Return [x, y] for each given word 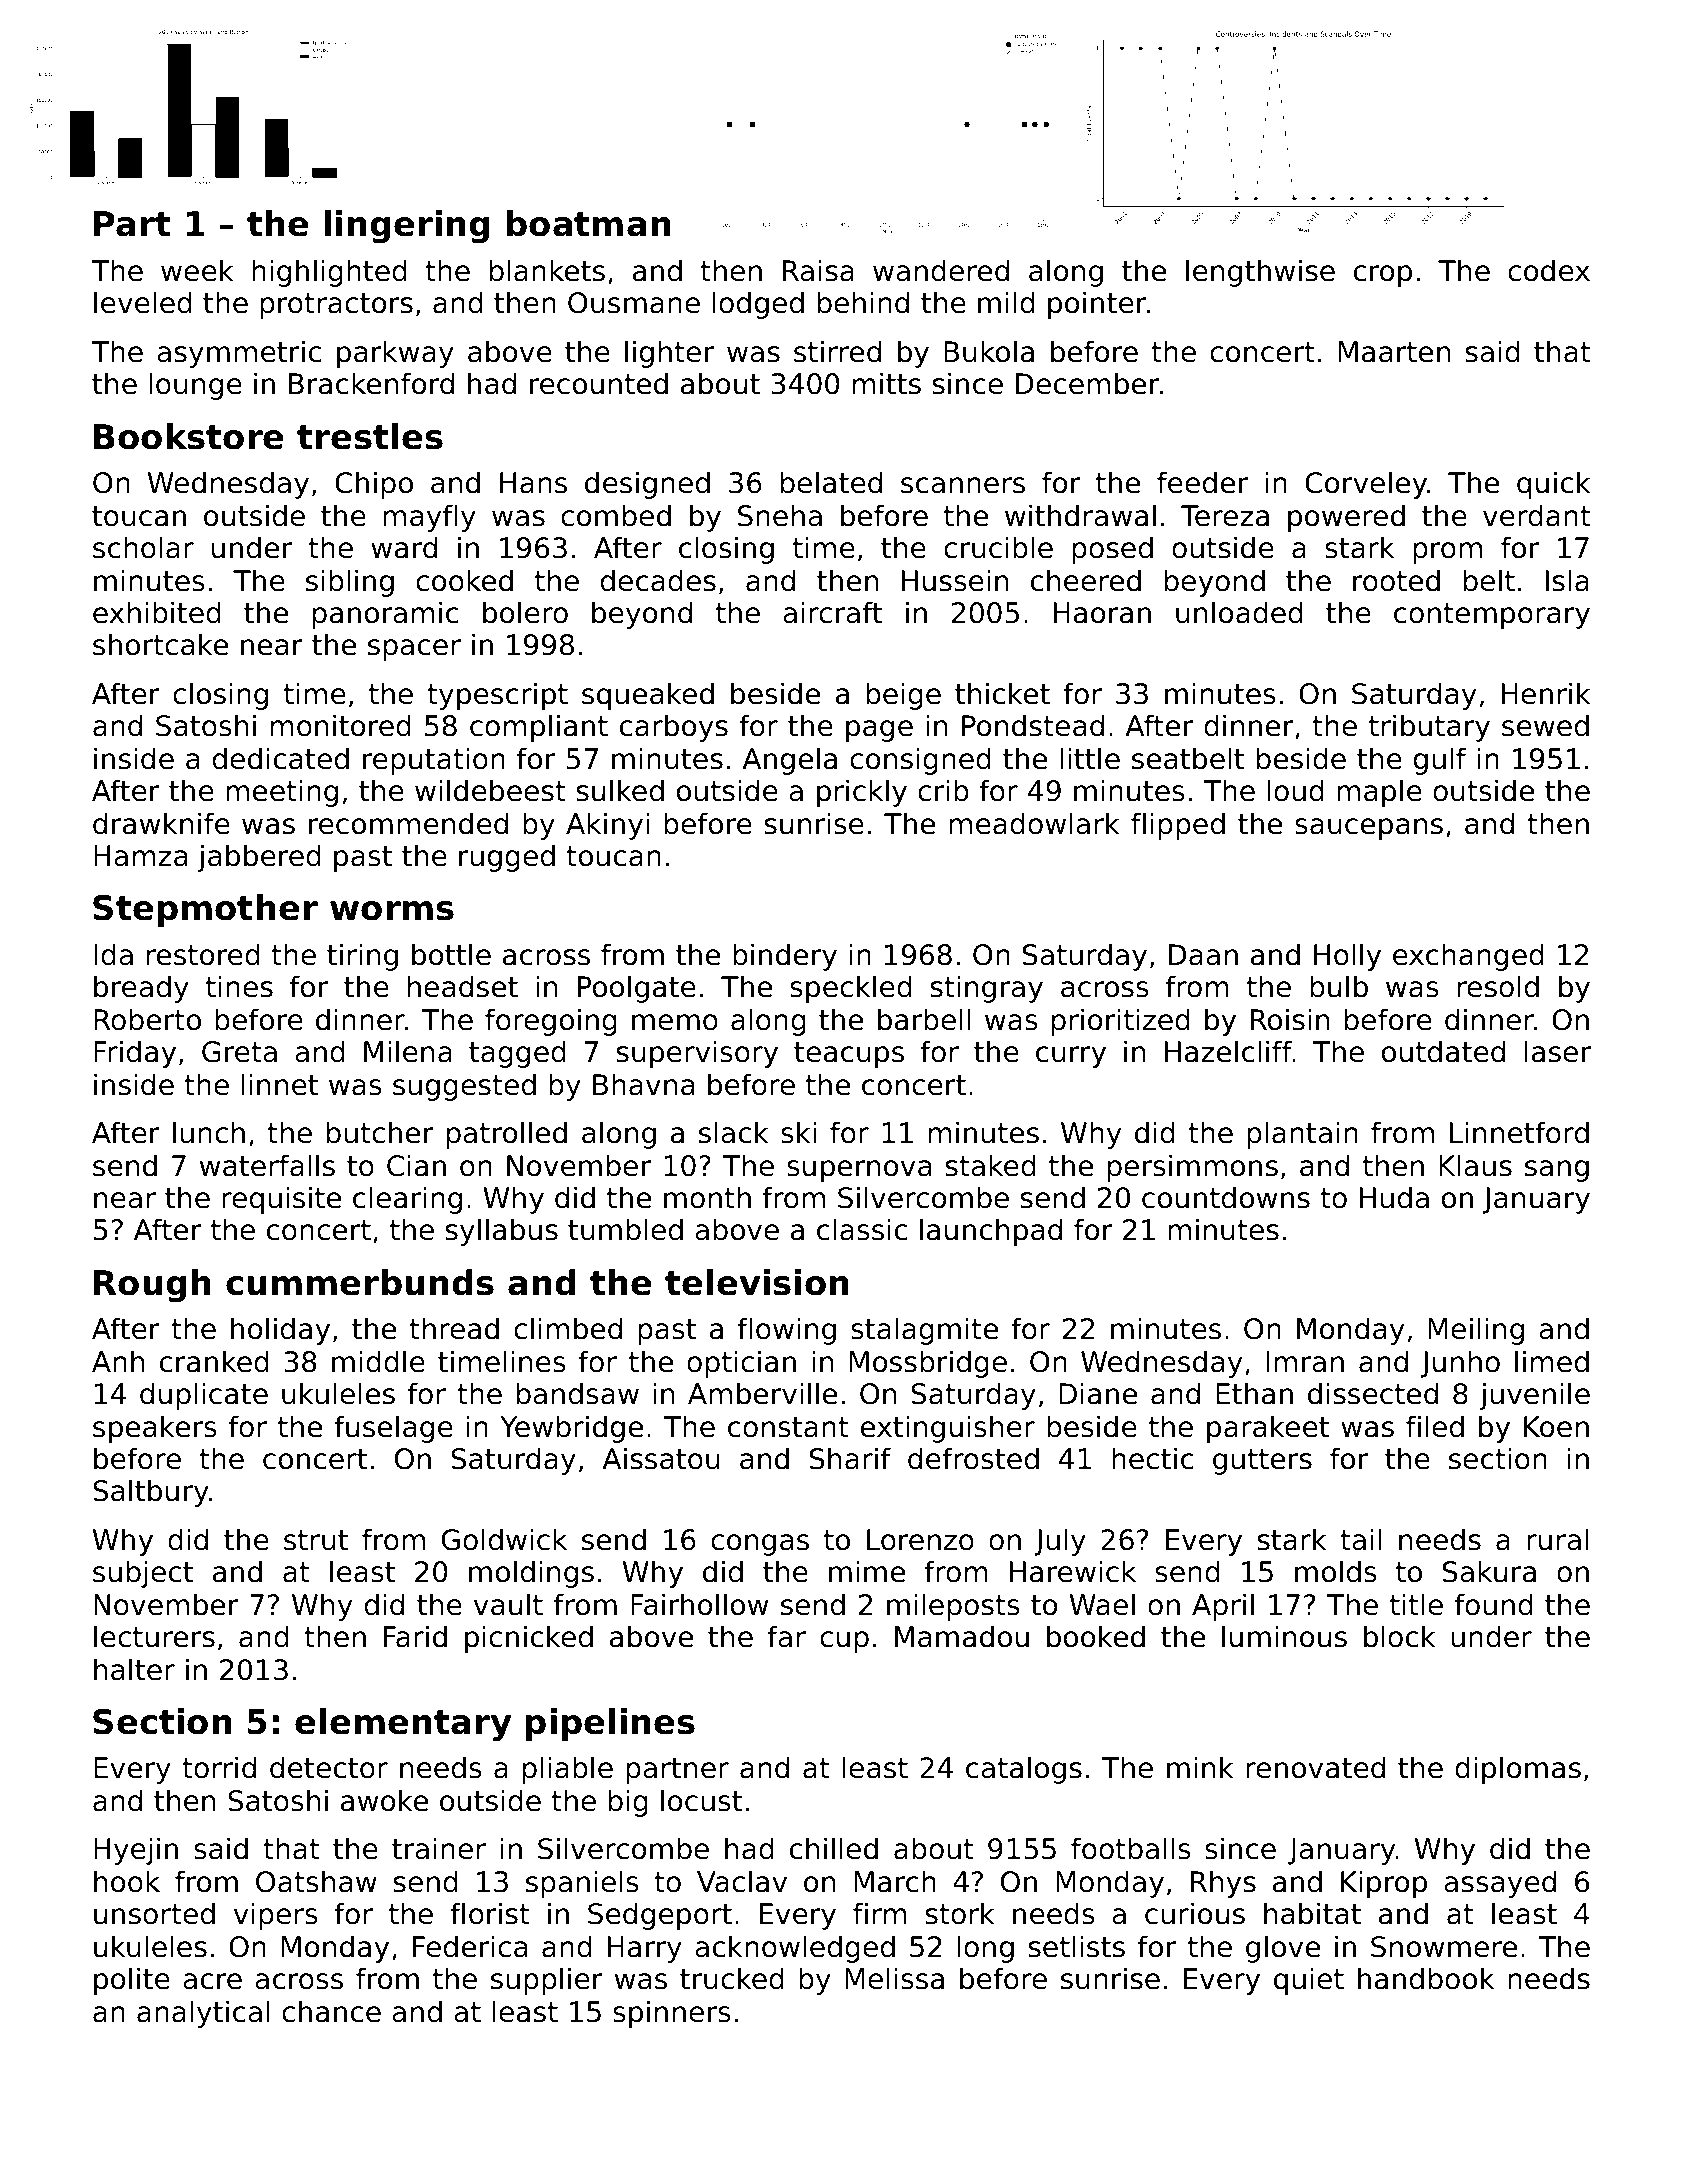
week [197, 270]
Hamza [140, 856]
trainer [439, 1848]
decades [658, 580]
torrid [219, 1767]
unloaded [1239, 612]
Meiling [1476, 1331]
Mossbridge [928, 1364]
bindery [785, 957]
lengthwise [1260, 273]
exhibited [157, 612]
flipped [1178, 826]
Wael [1102, 1604]
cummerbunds [360, 1282]
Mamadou [962, 1636]
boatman [589, 223]
